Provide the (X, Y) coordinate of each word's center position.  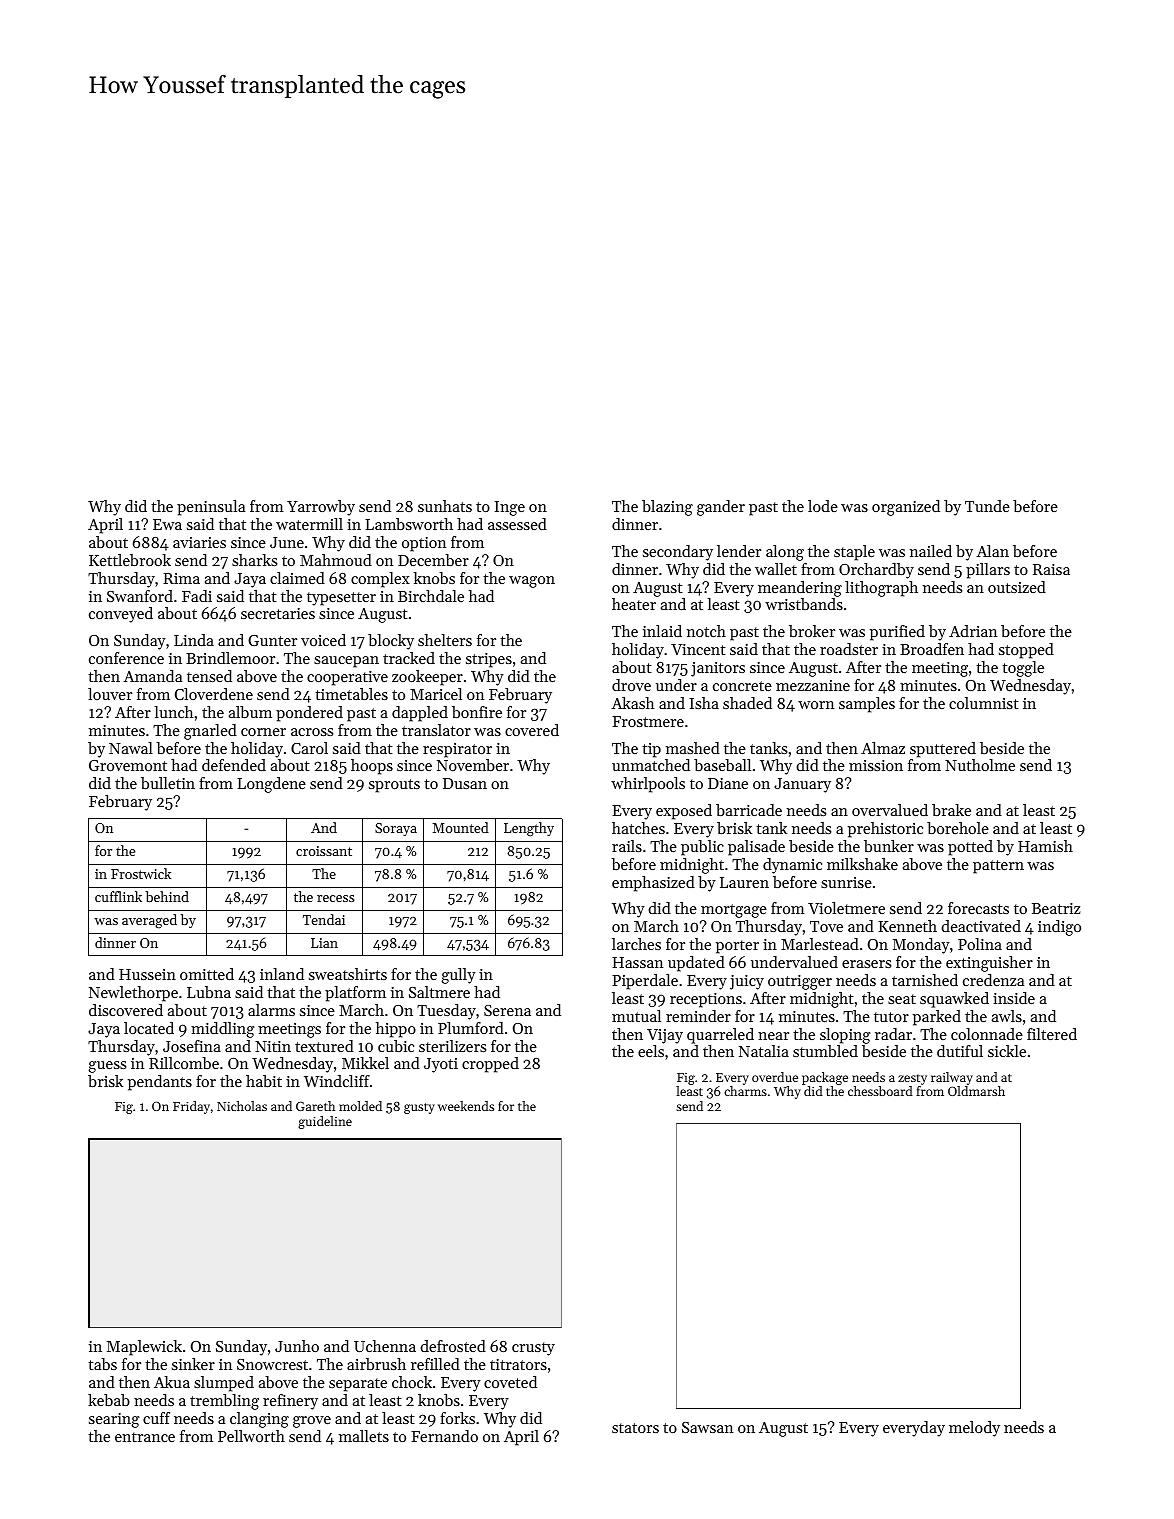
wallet (776, 569)
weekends (466, 1106)
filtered (1052, 1034)
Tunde (987, 506)
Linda (194, 640)
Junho (297, 1346)
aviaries (199, 542)
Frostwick (141, 873)
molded (360, 1106)
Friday (191, 1107)
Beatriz (1056, 908)
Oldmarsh (976, 1091)
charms (745, 1091)
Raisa (1051, 569)
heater (634, 604)
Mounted (461, 827)
